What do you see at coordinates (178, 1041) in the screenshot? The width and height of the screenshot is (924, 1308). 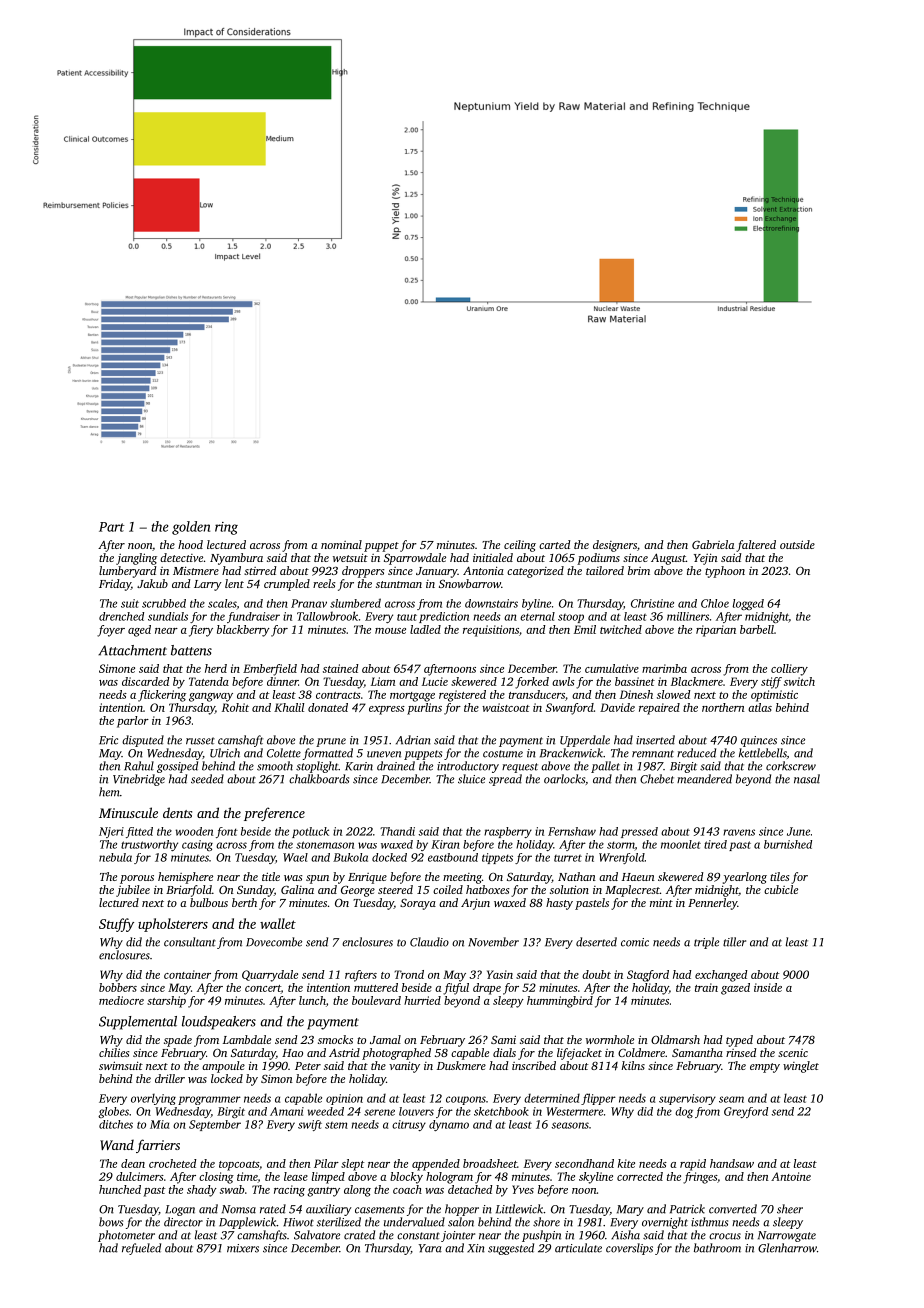 I see `spade` at bounding box center [178, 1041].
